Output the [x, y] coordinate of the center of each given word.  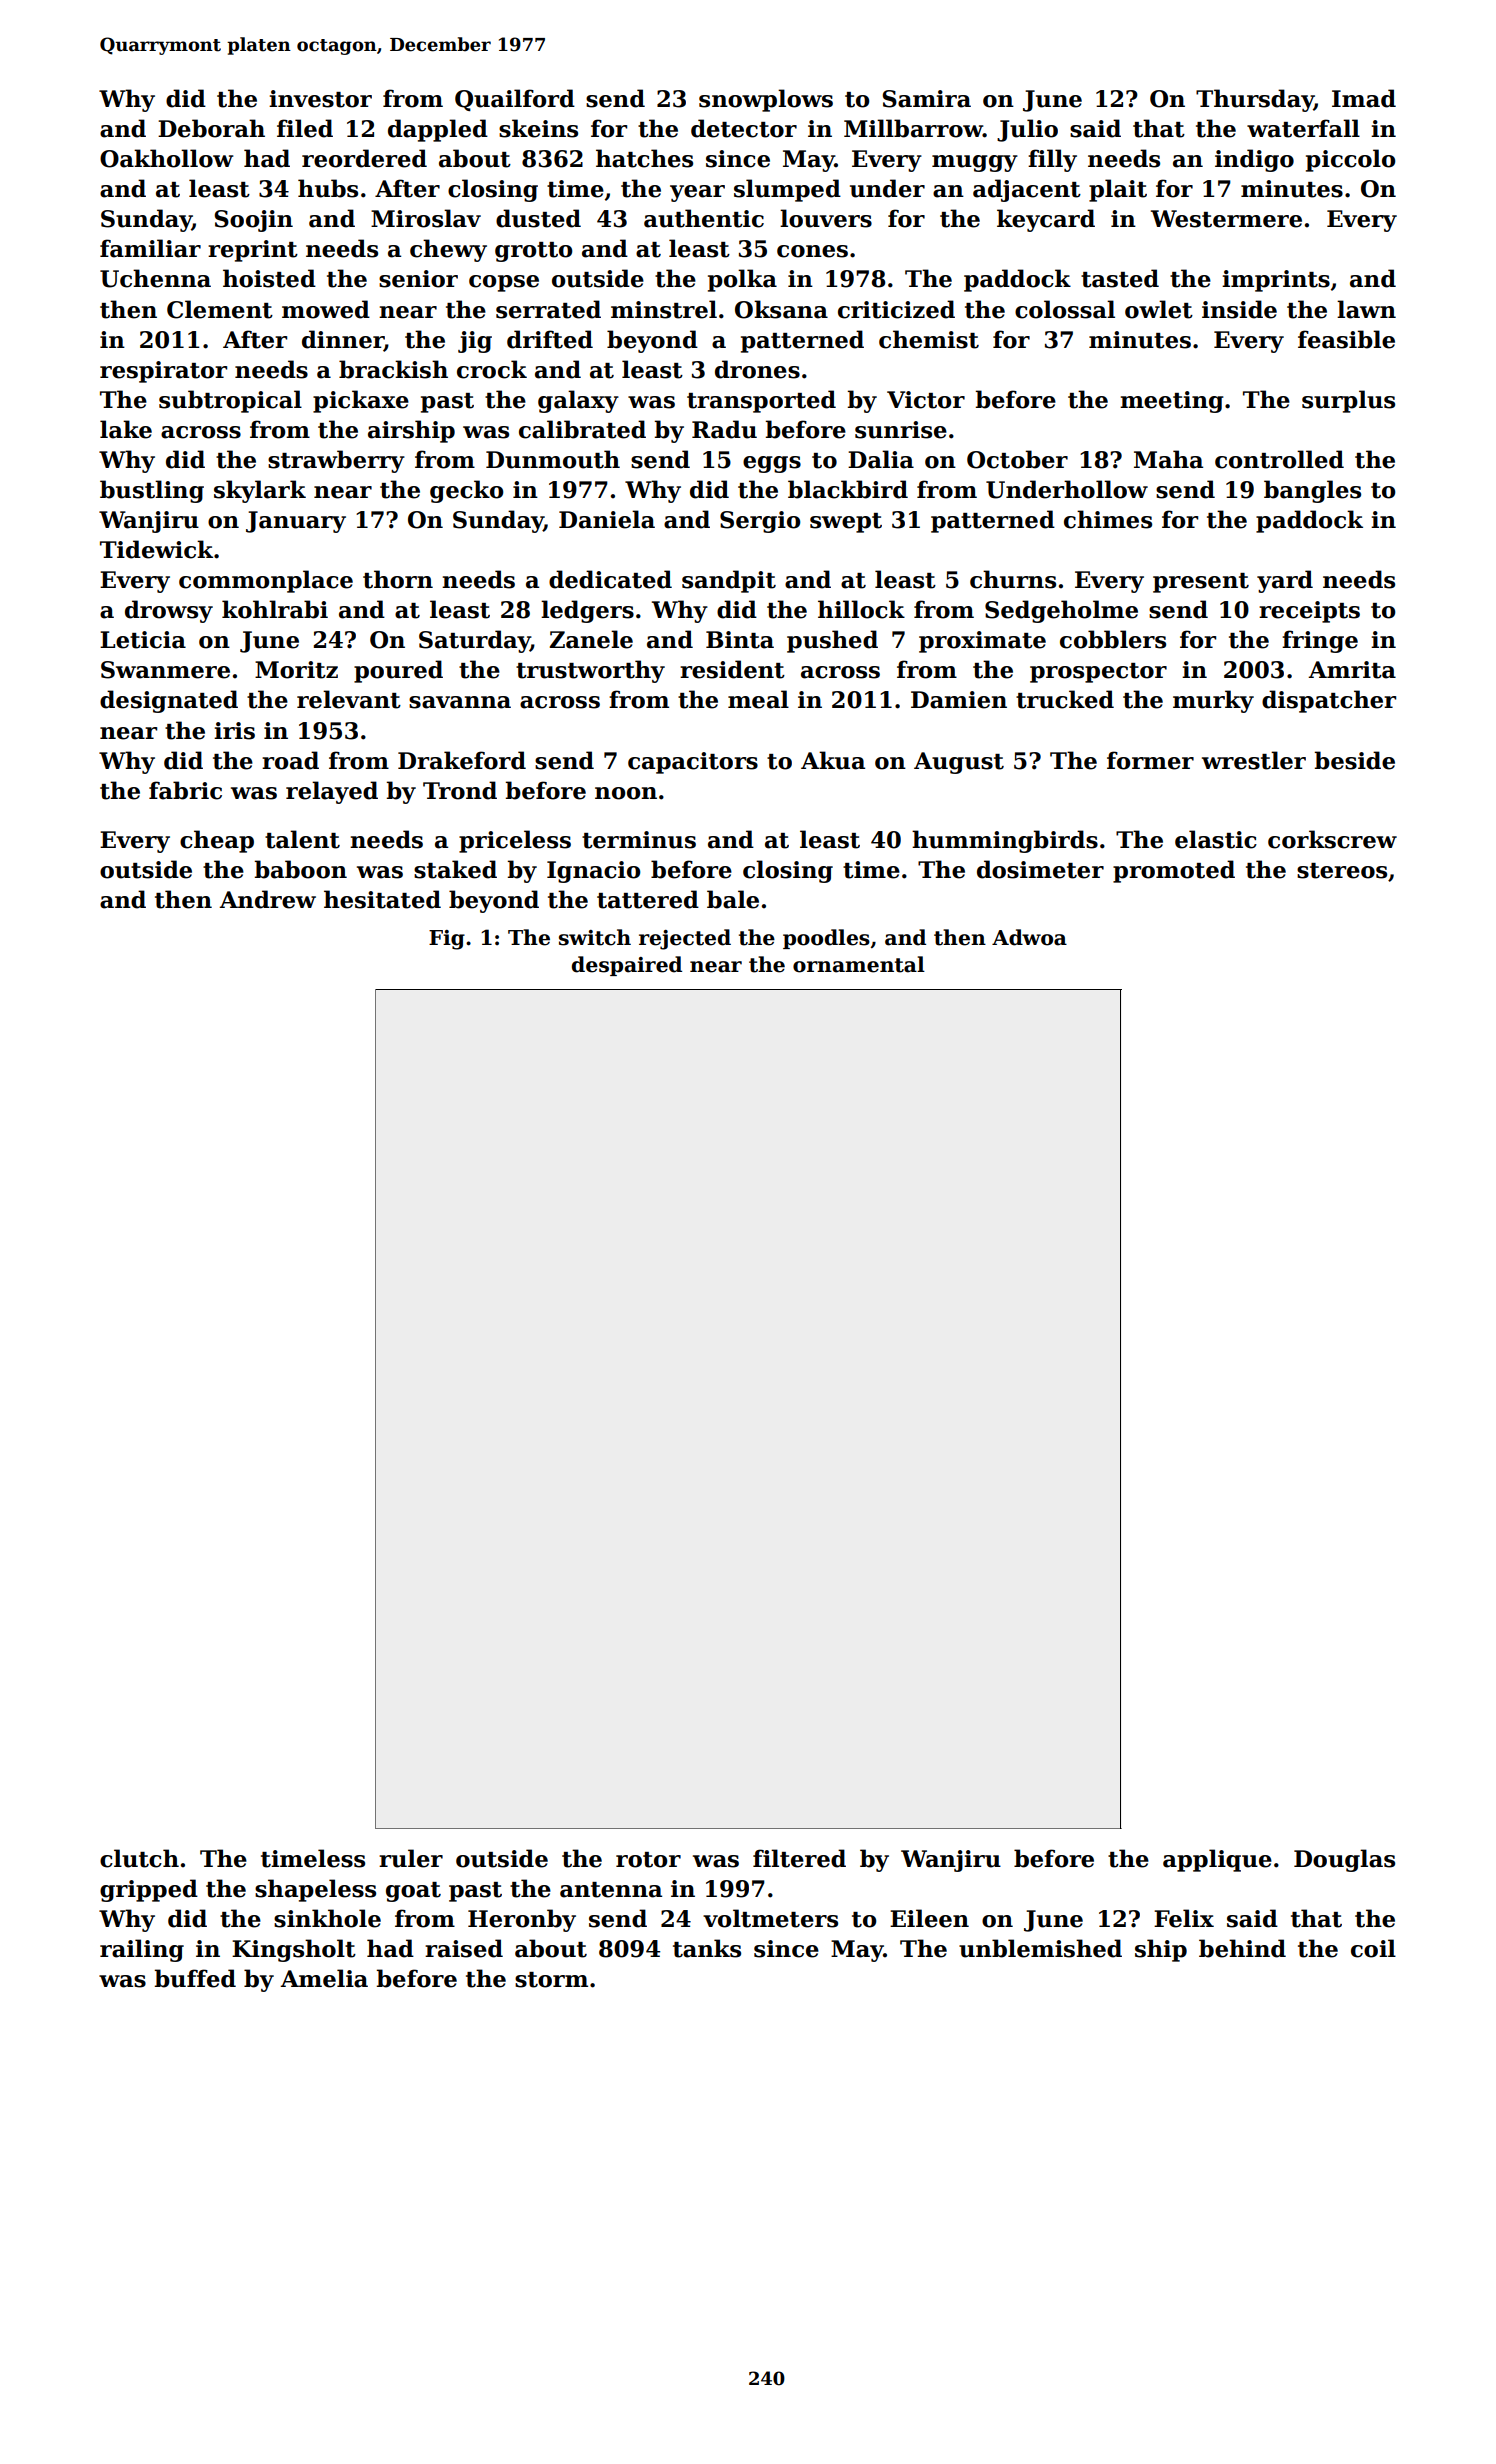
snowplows [766, 100]
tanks [707, 1948]
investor [320, 99]
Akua [833, 760]
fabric [185, 790]
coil [1373, 1948]
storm [551, 1980]
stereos [1342, 871]
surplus [1348, 401]
